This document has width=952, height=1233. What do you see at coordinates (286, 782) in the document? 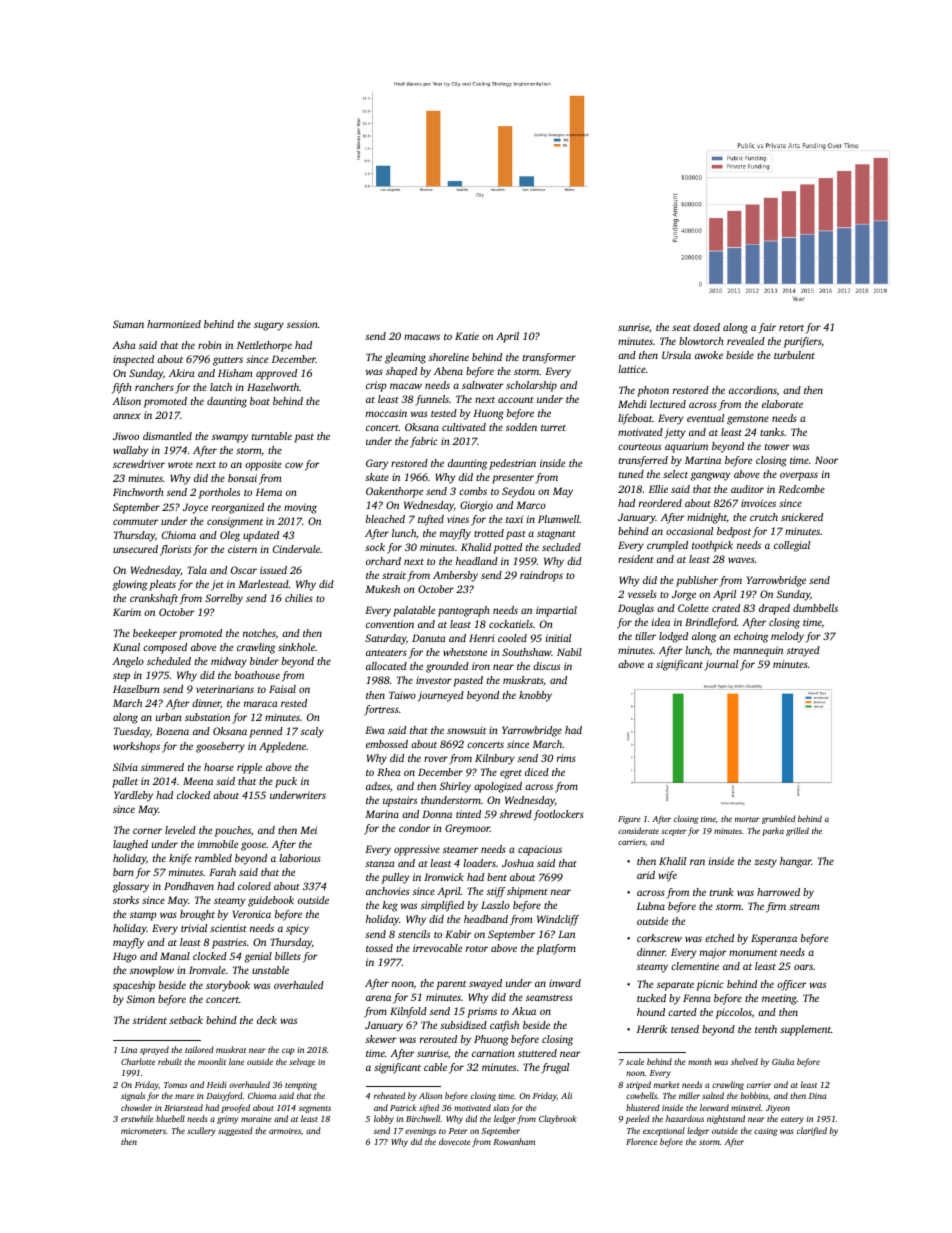
I see `puck` at bounding box center [286, 782].
